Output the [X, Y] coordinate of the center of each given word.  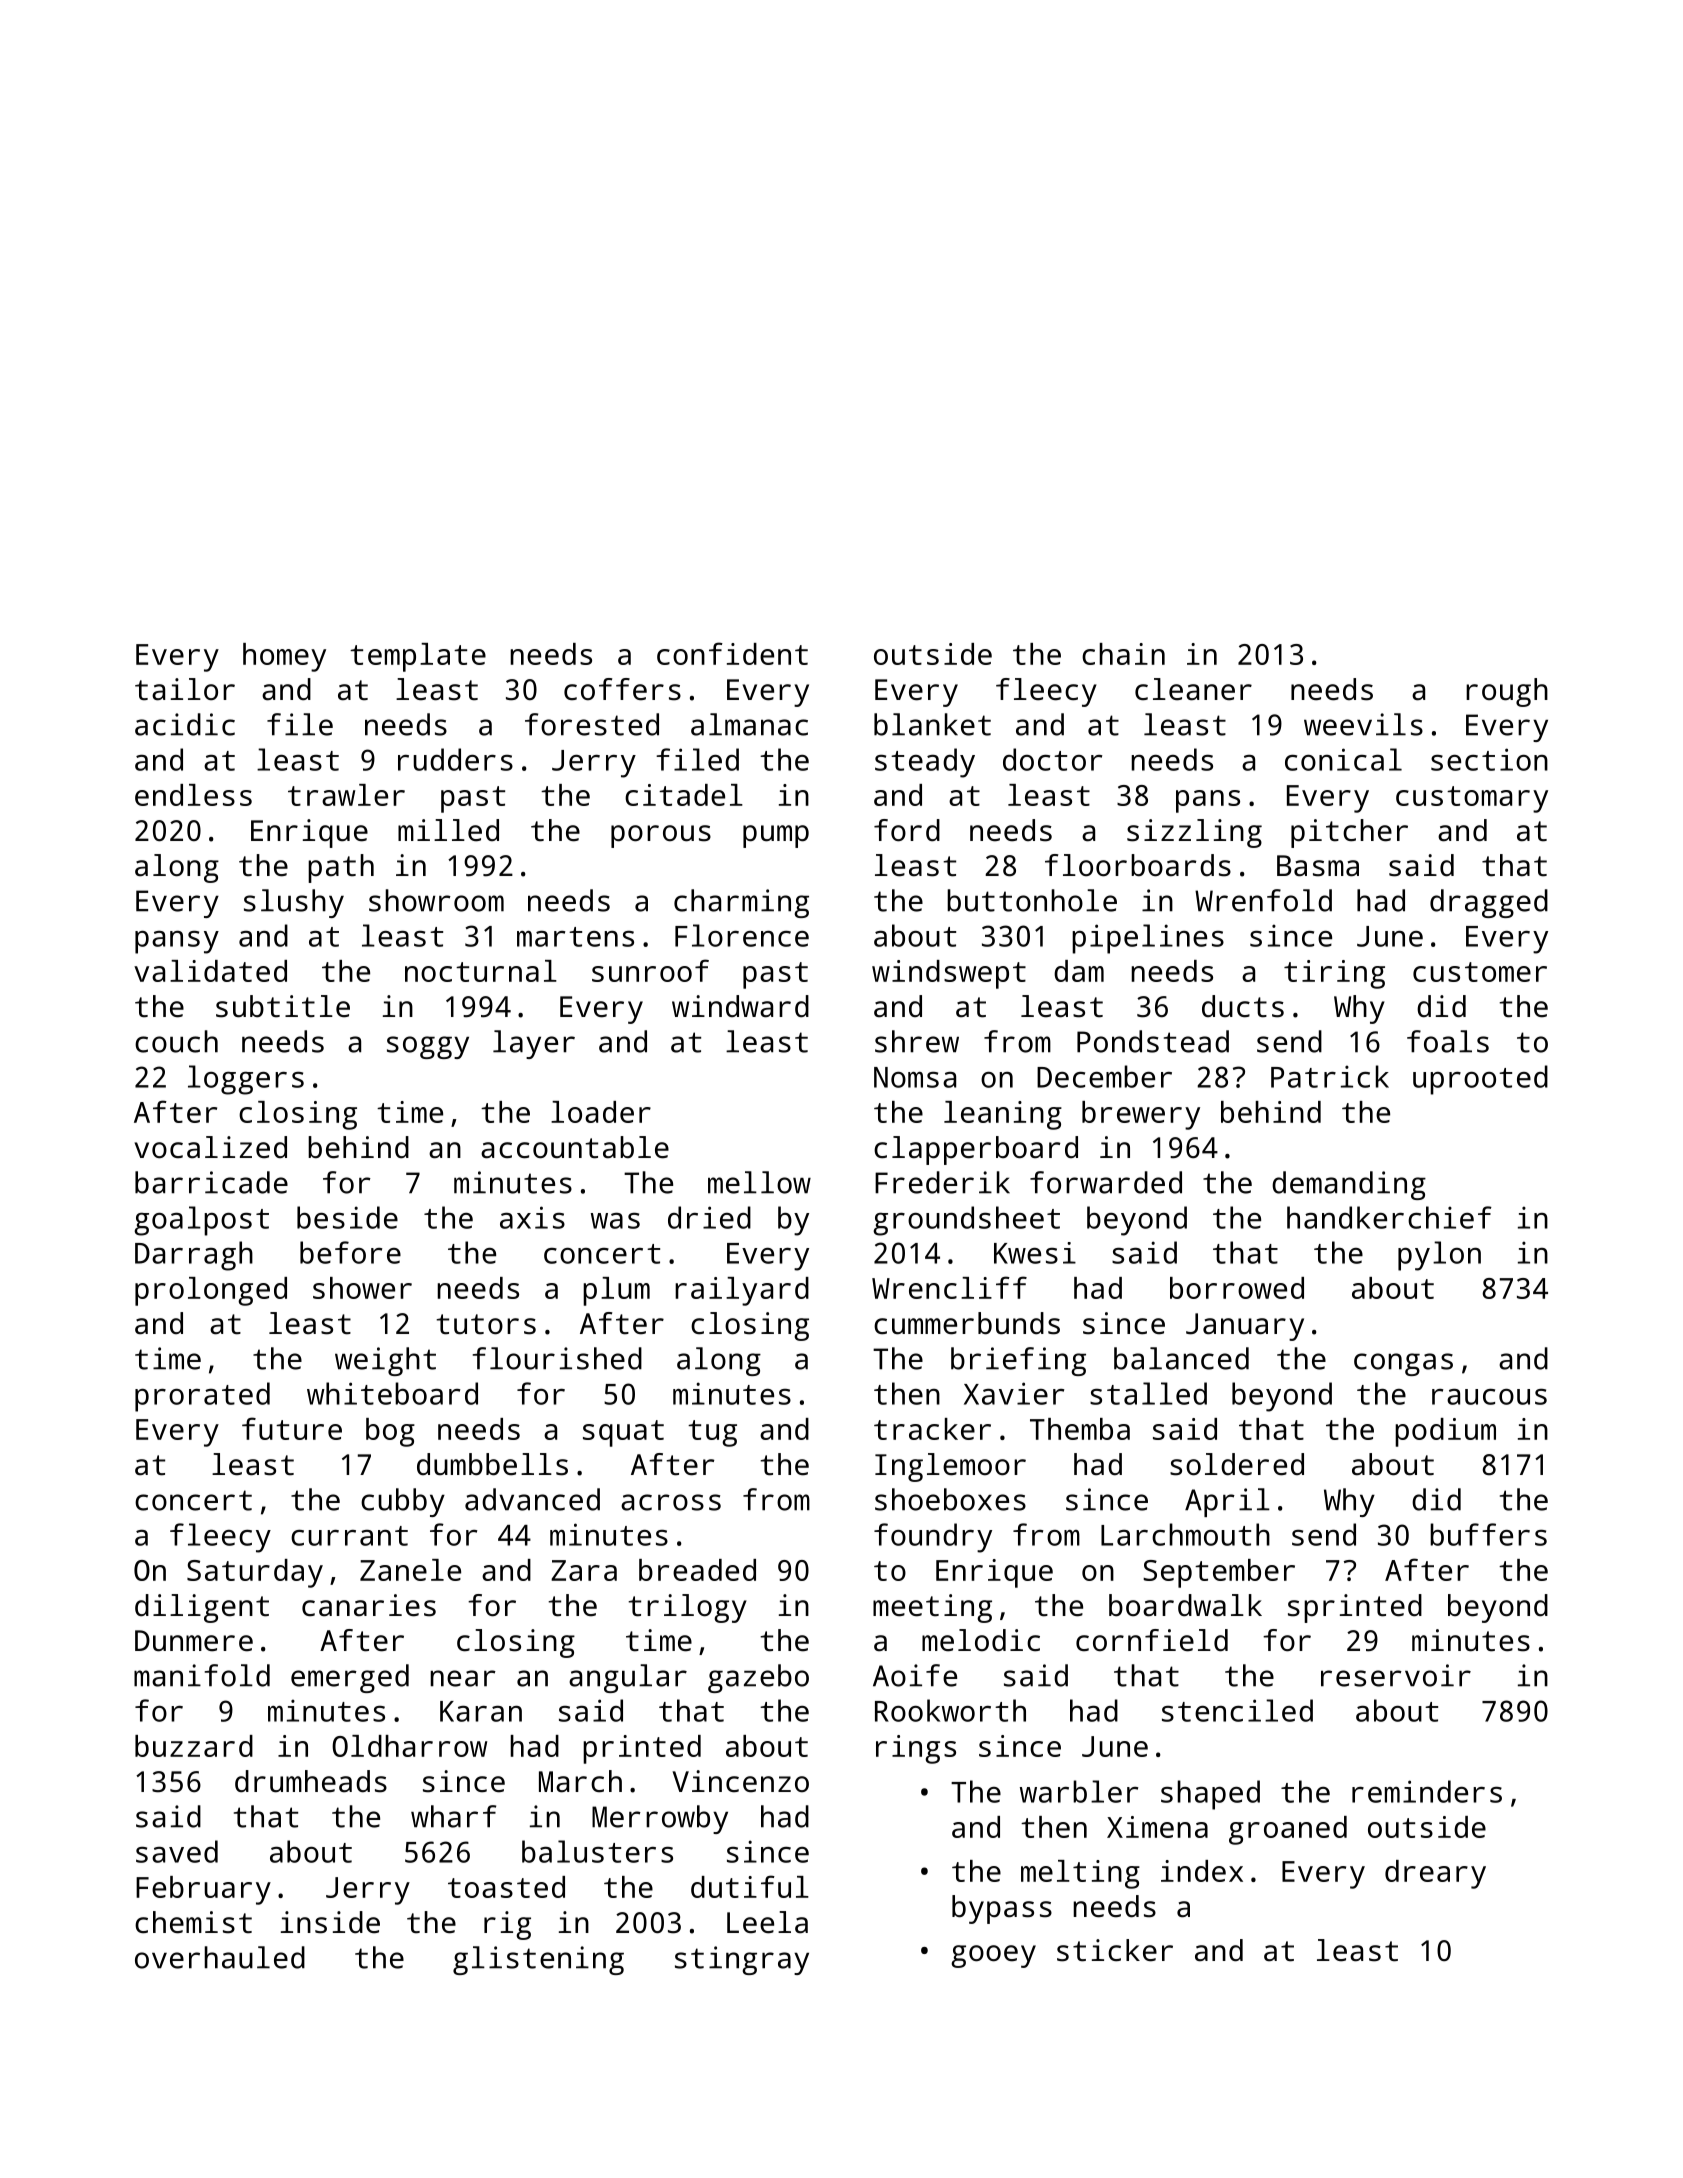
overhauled [220, 1957]
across [671, 1502]
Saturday [255, 1573]
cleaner [1193, 689]
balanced [1181, 1358]
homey [284, 657]
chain [1123, 654]
